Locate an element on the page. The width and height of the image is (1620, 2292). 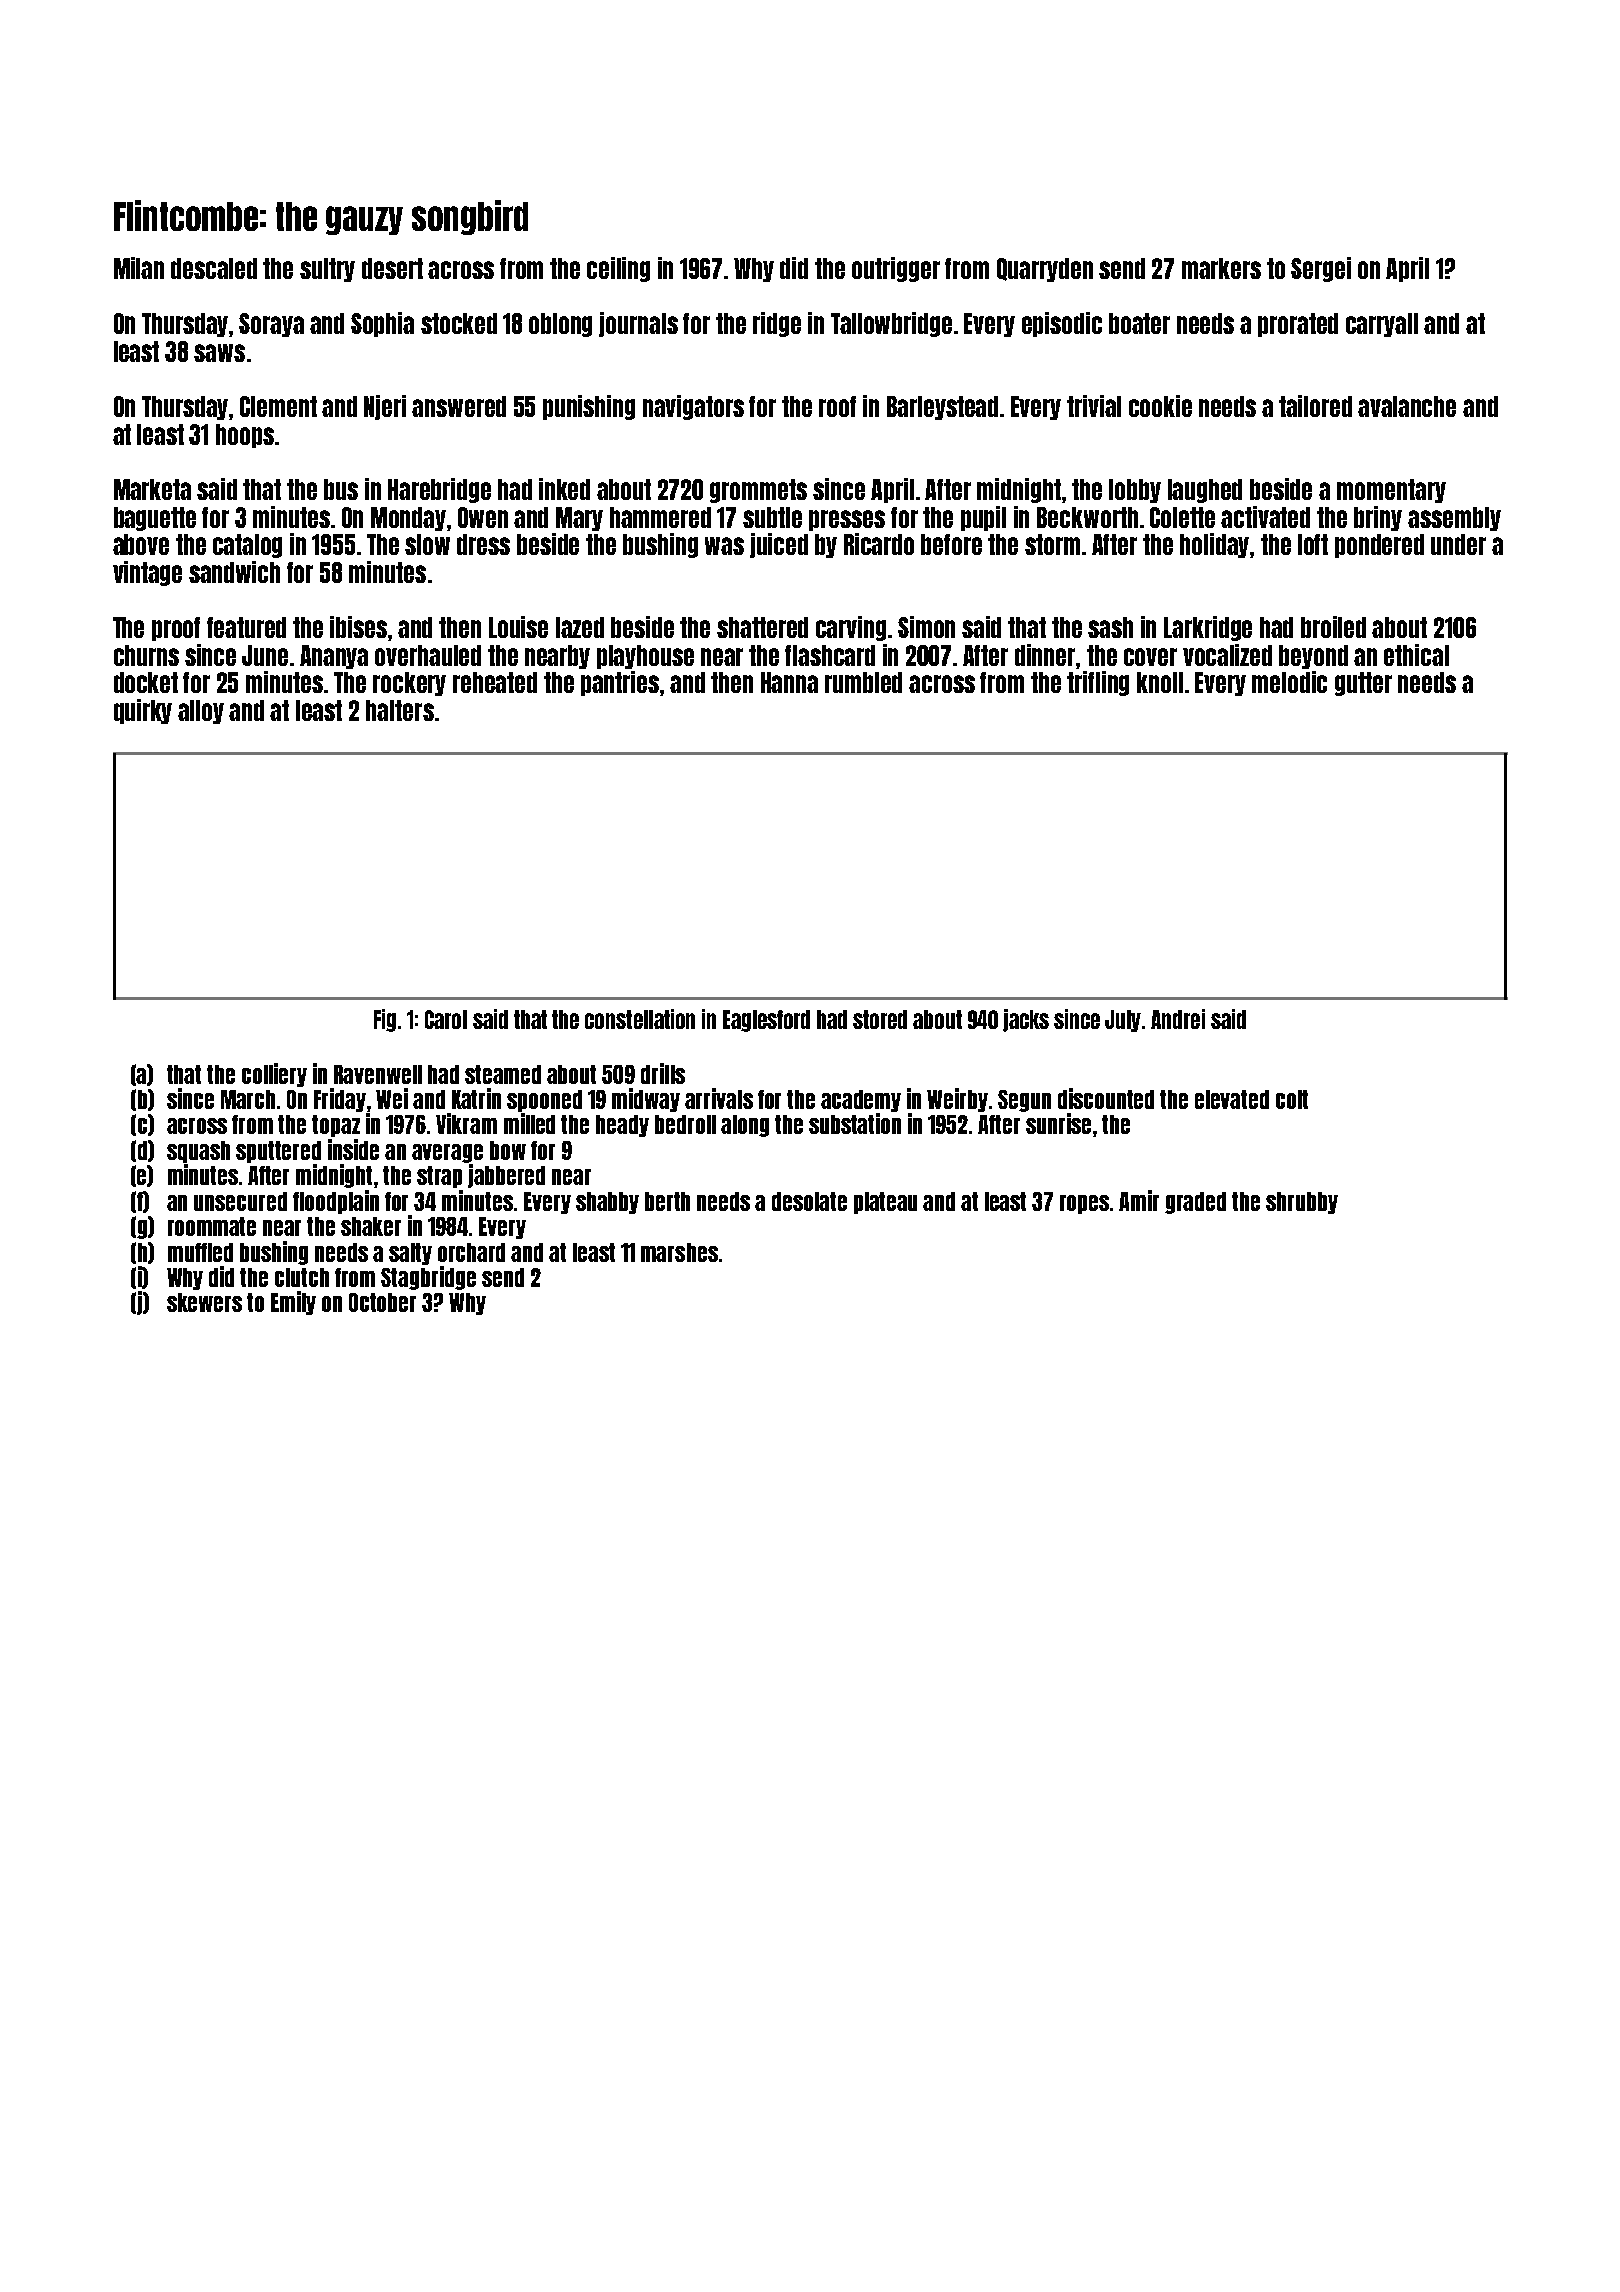
Andrei is located at coordinates (1178, 1019).
